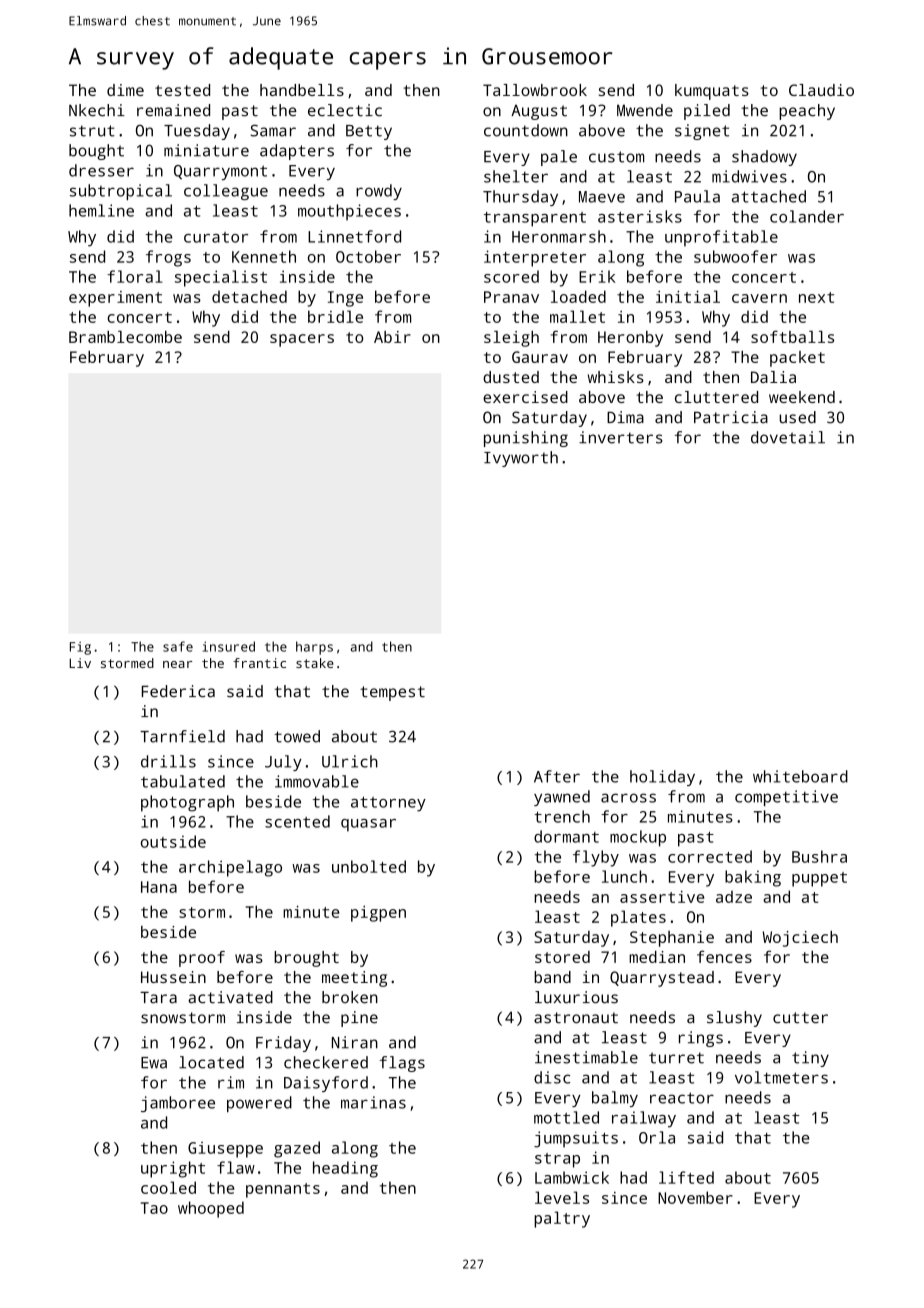  What do you see at coordinates (379, 192) in the screenshot?
I see `rowdy` at bounding box center [379, 192].
